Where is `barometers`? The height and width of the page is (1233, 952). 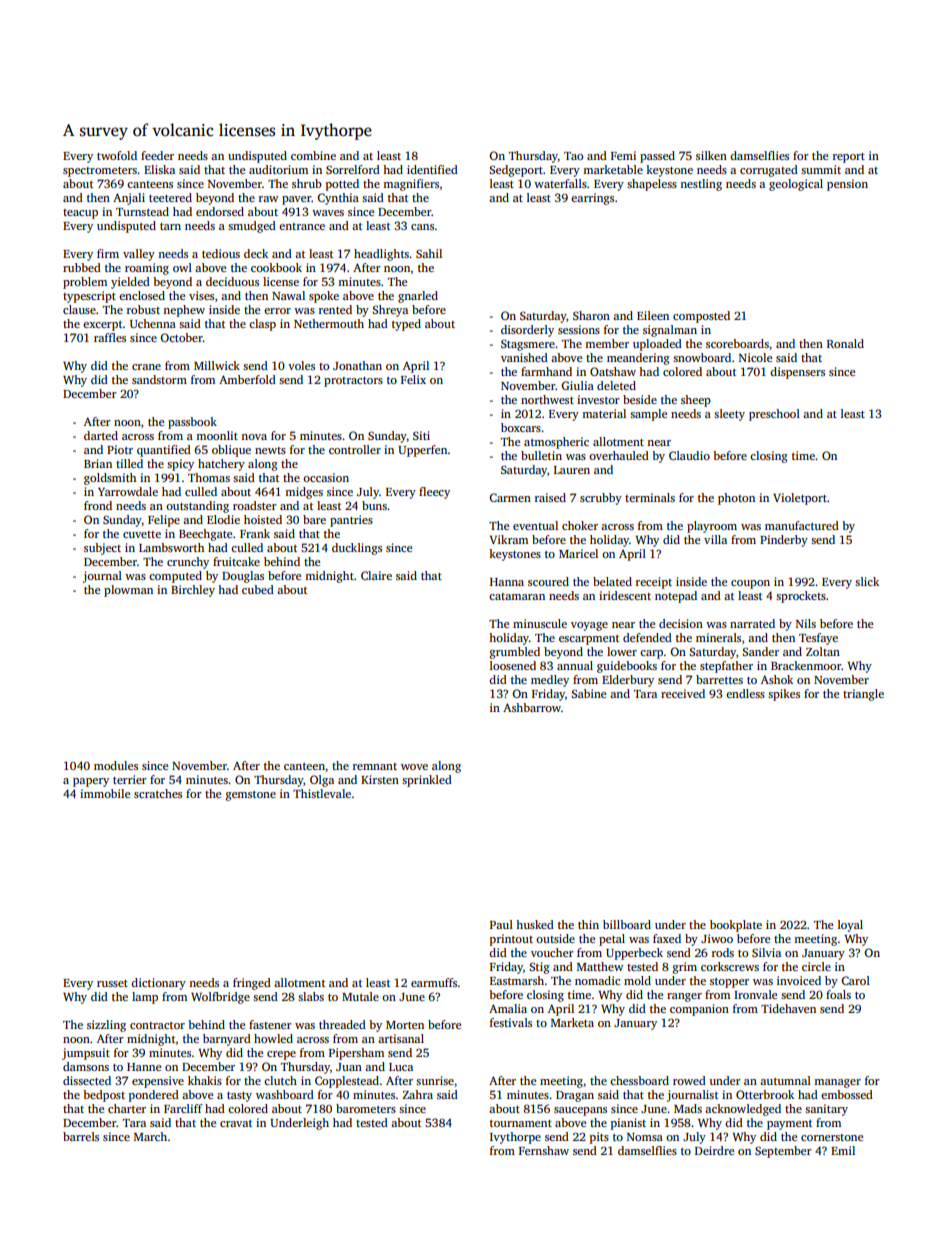
barometers is located at coordinates (366, 1108).
